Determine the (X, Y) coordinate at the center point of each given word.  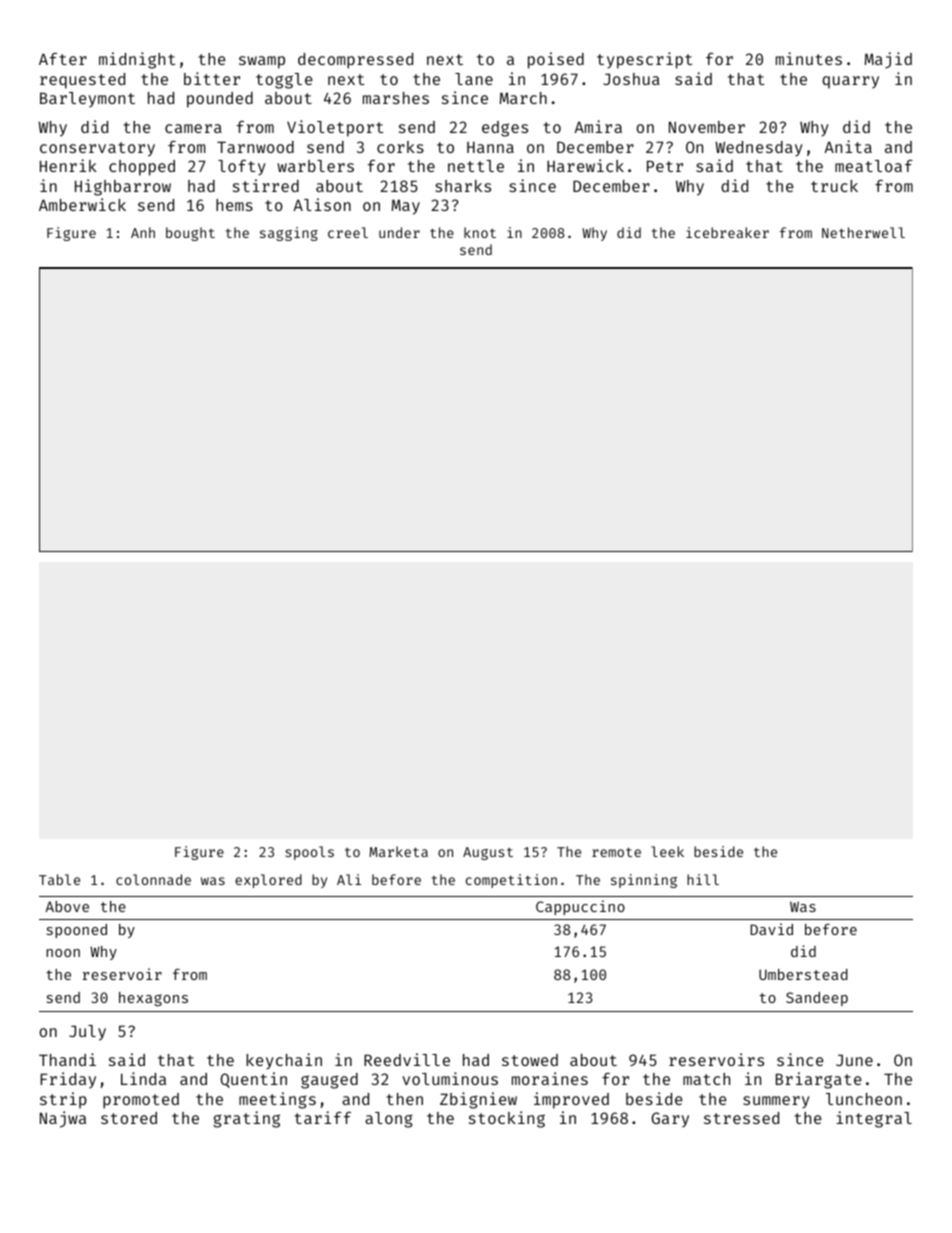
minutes (809, 58)
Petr (665, 166)
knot (480, 232)
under (399, 232)
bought (190, 234)
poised (556, 60)
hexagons (153, 999)
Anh (143, 232)
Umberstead (803, 974)
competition (511, 881)
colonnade (153, 879)
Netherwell (863, 232)
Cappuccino (580, 907)
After (63, 59)
